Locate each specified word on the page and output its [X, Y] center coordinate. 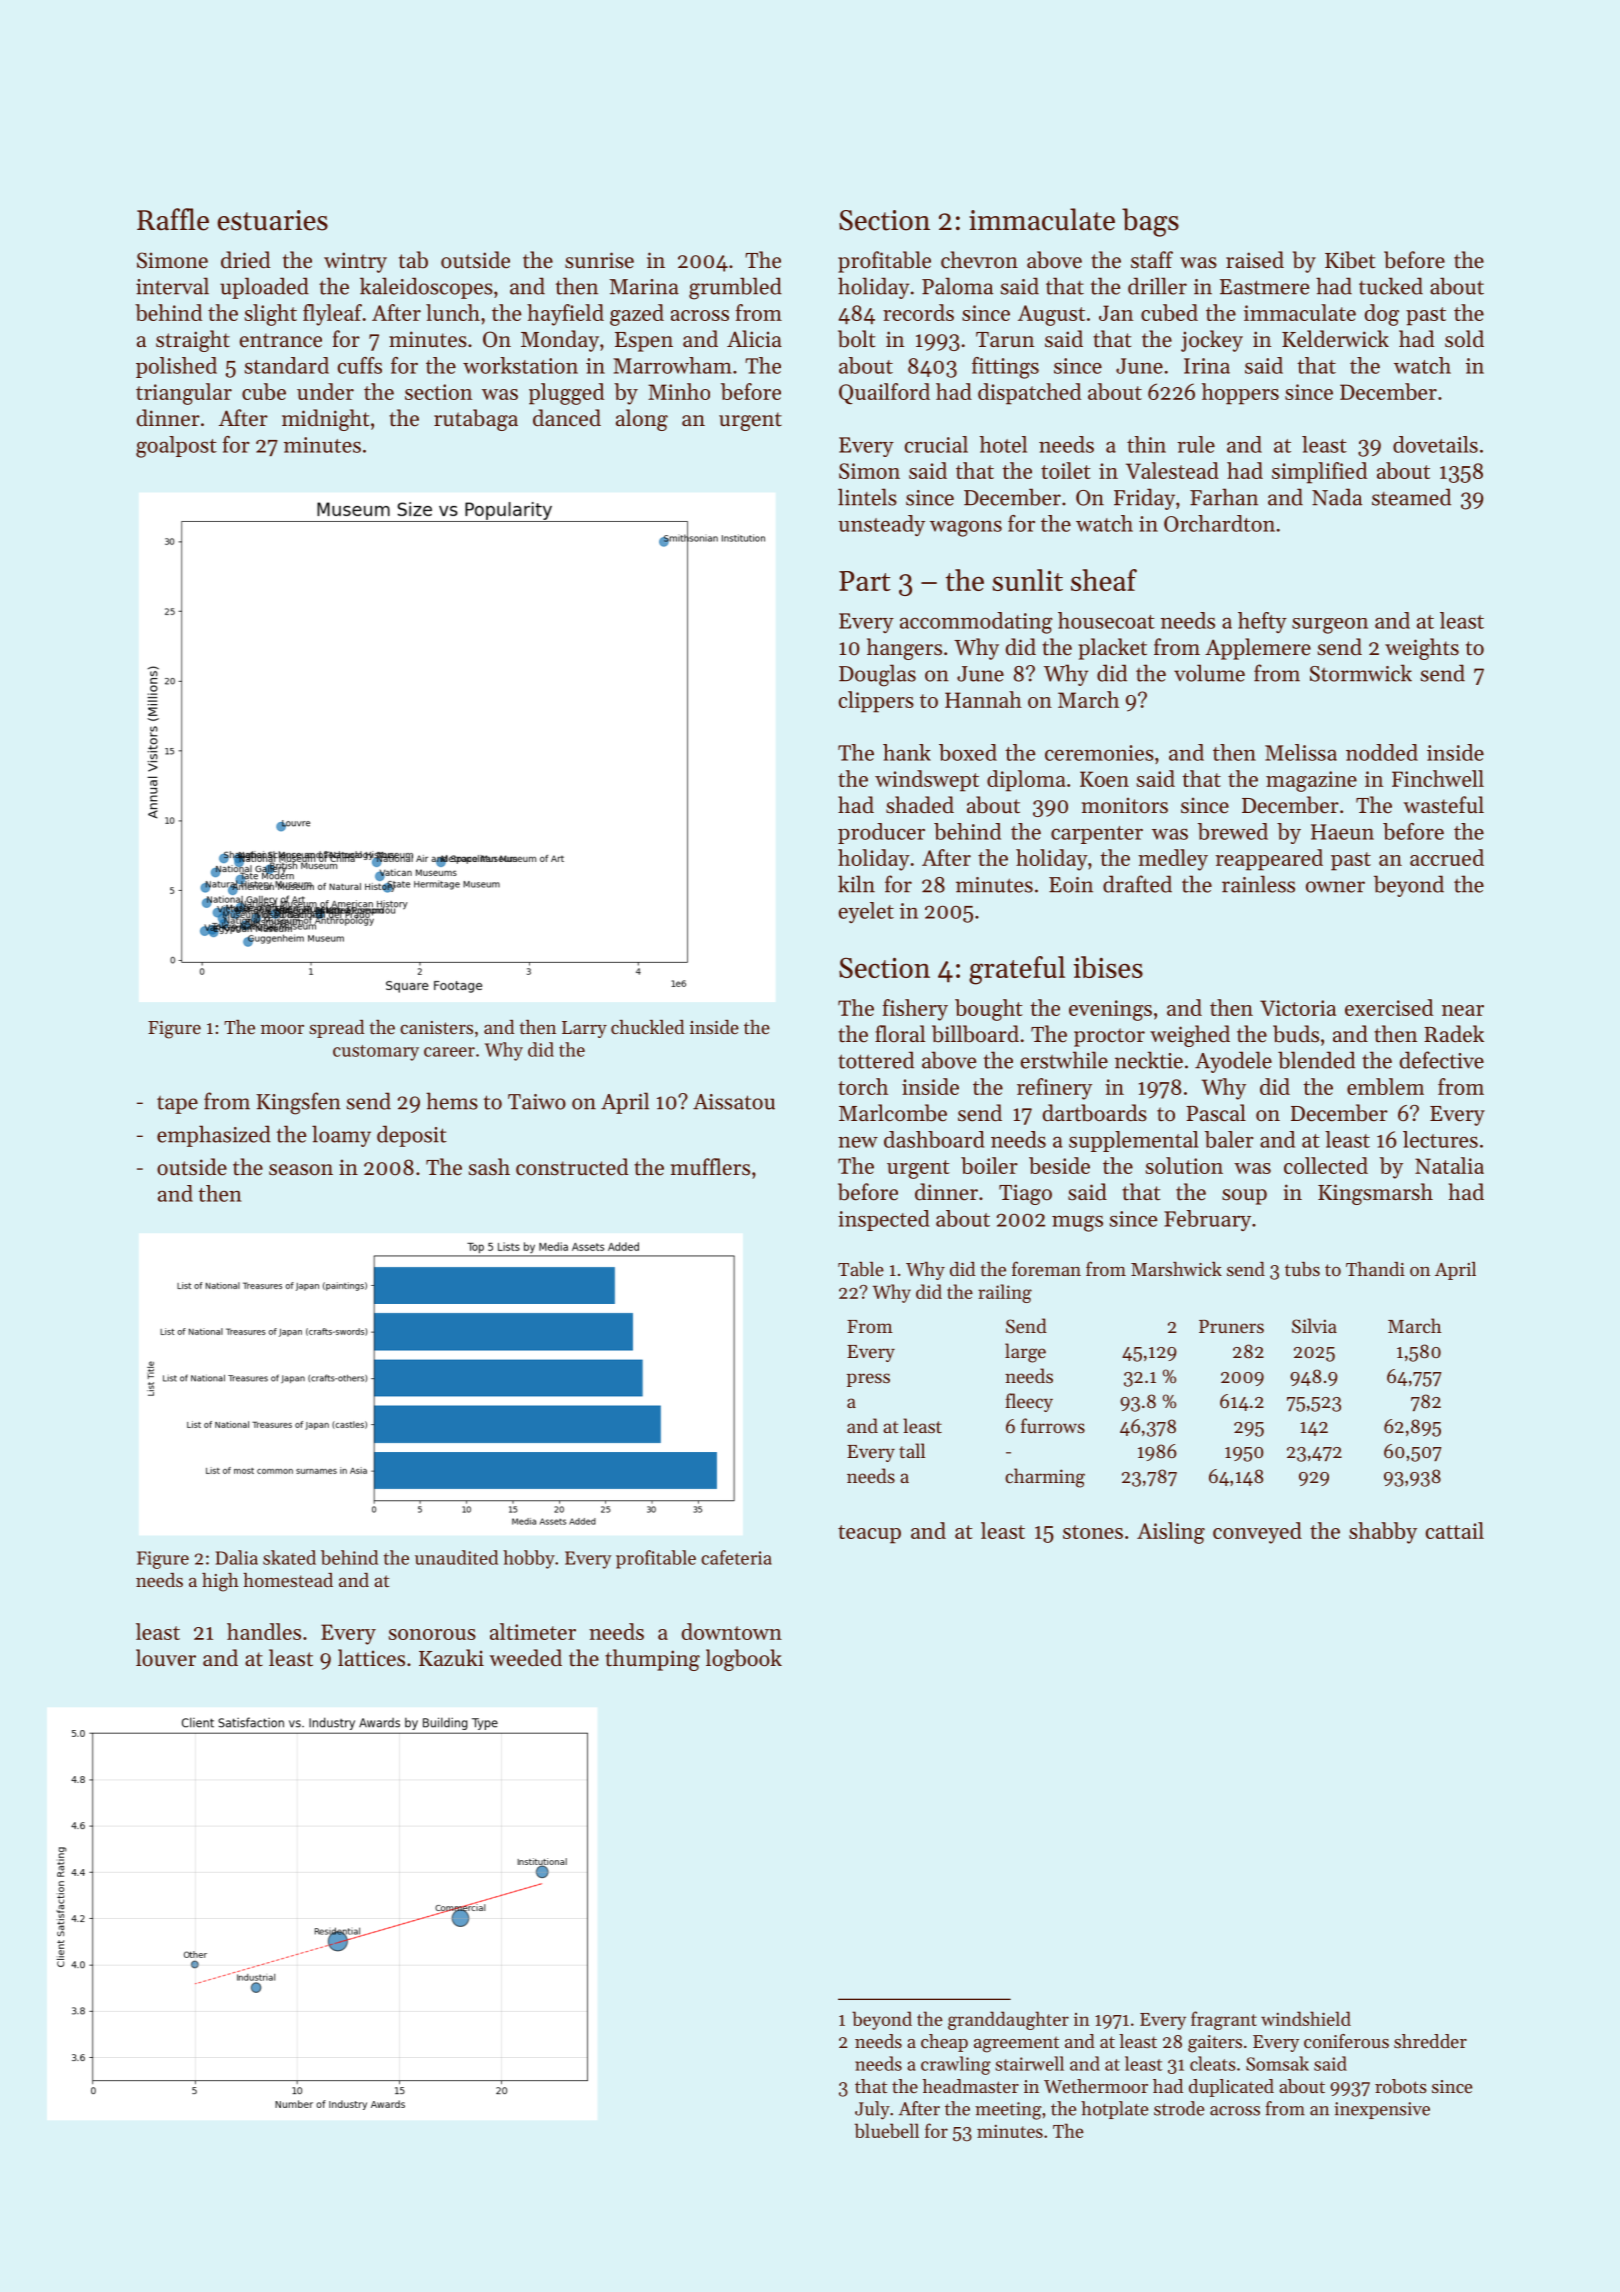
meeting [1008, 2111]
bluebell [887, 2130]
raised [1255, 260]
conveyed [1257, 1533]
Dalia [236, 1557]
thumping [652, 1660]
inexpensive [1382, 2110]
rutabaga [476, 420]
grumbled [735, 288]
